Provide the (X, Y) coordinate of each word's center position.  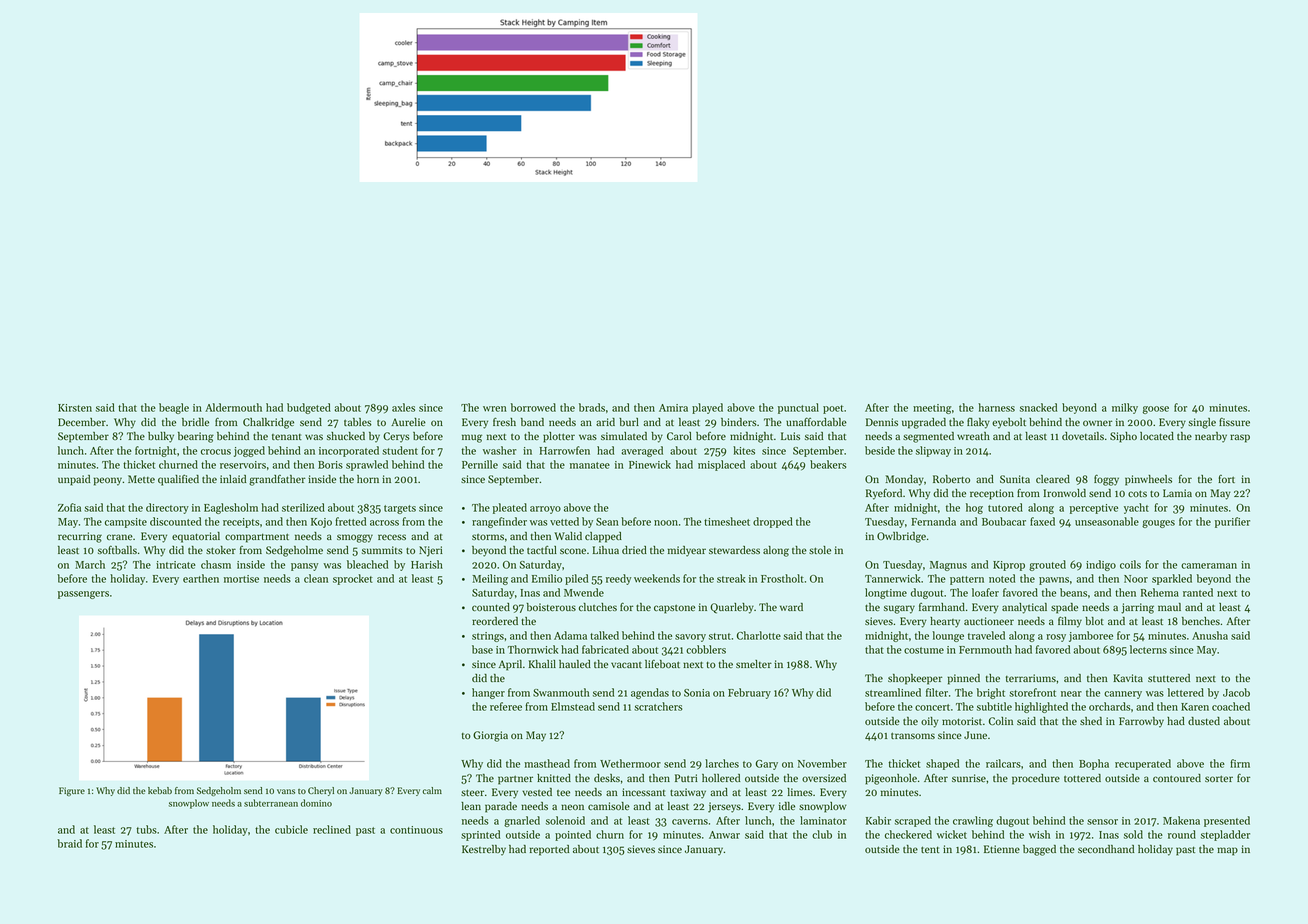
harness (996, 407)
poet (833, 409)
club (822, 834)
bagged (1039, 850)
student (400, 450)
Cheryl (321, 791)
